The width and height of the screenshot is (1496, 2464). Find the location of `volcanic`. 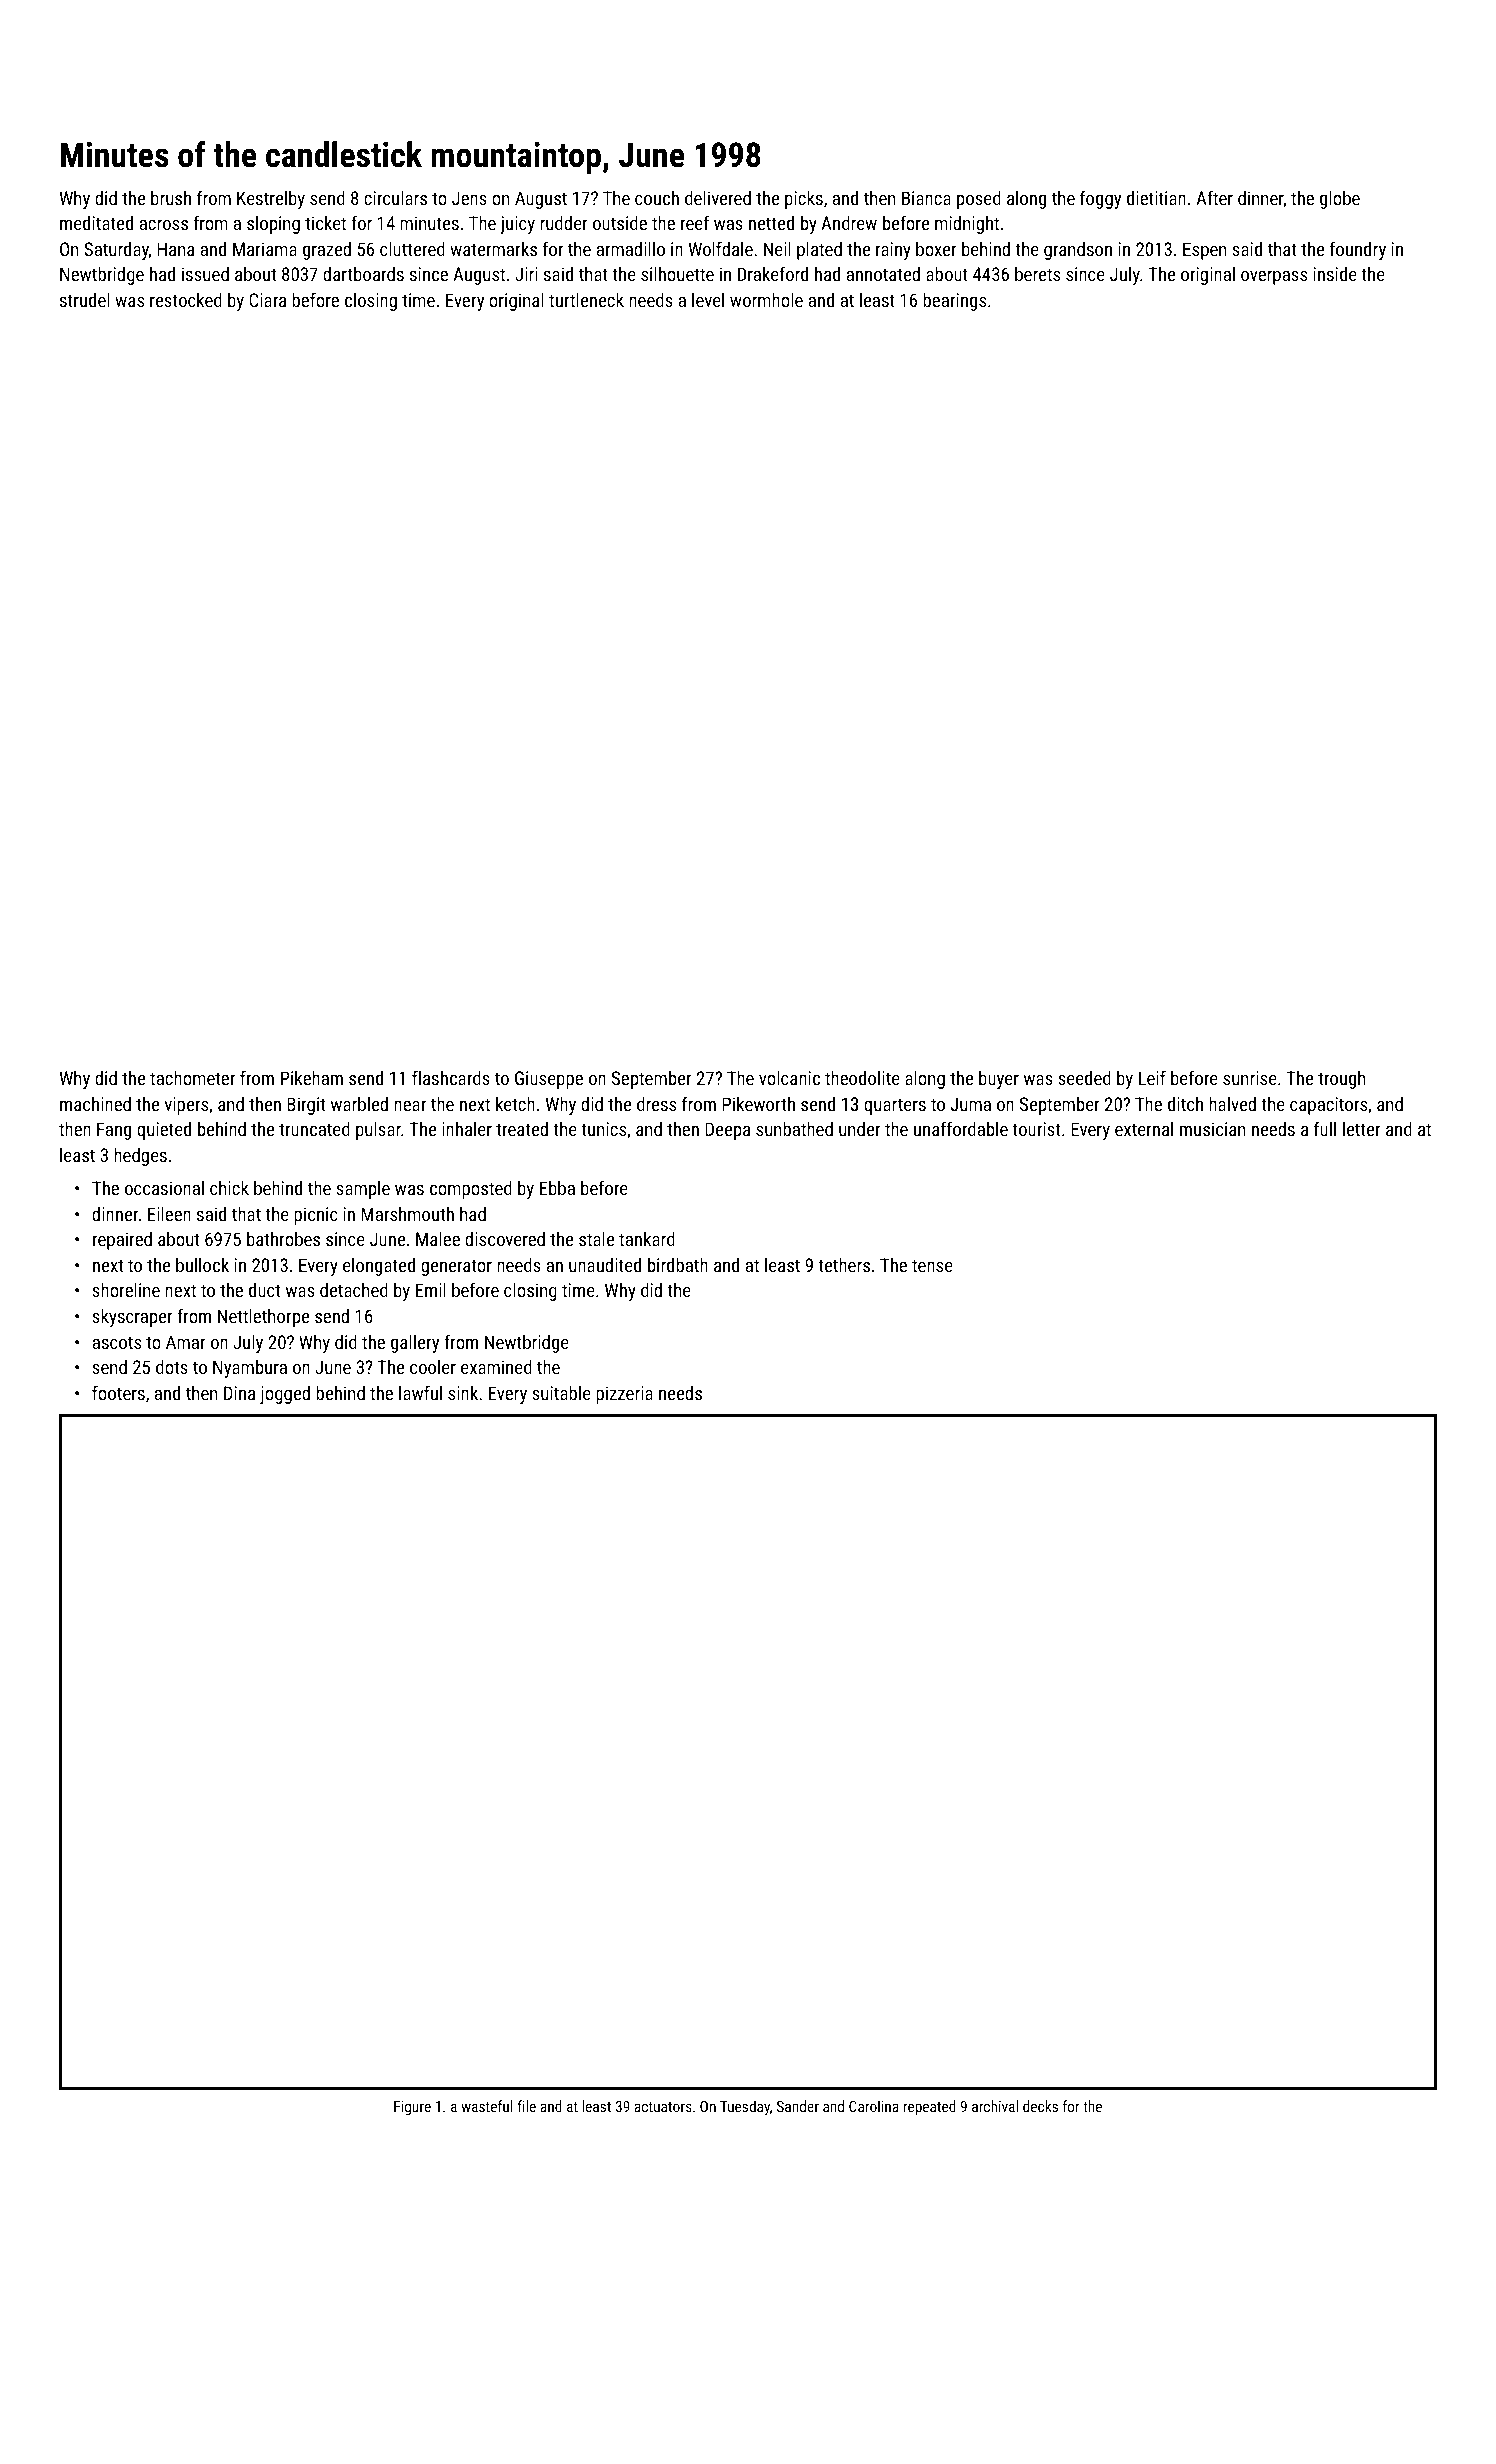

volcanic is located at coordinates (789, 1078).
